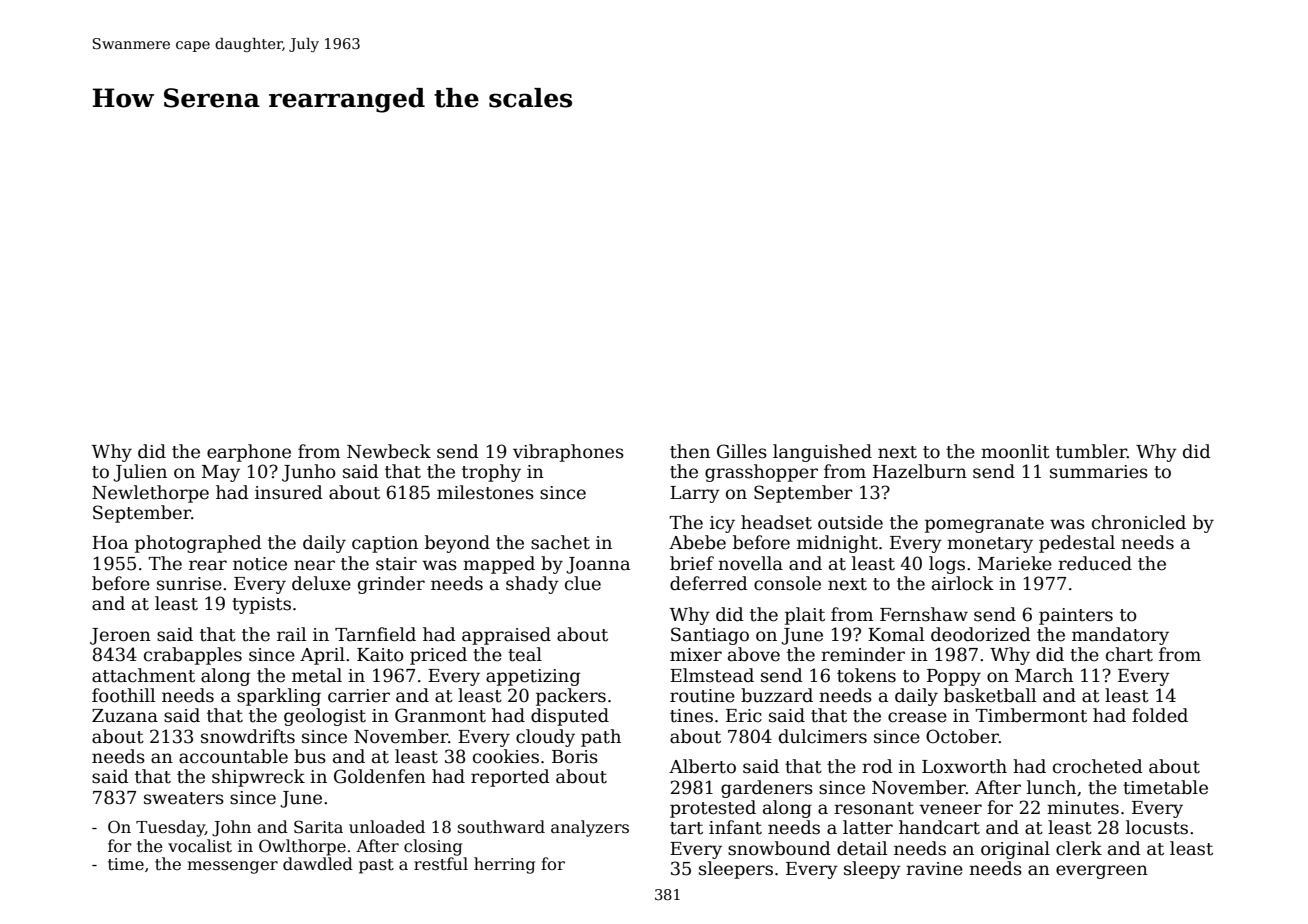  I want to click on disputed, so click(570, 717).
